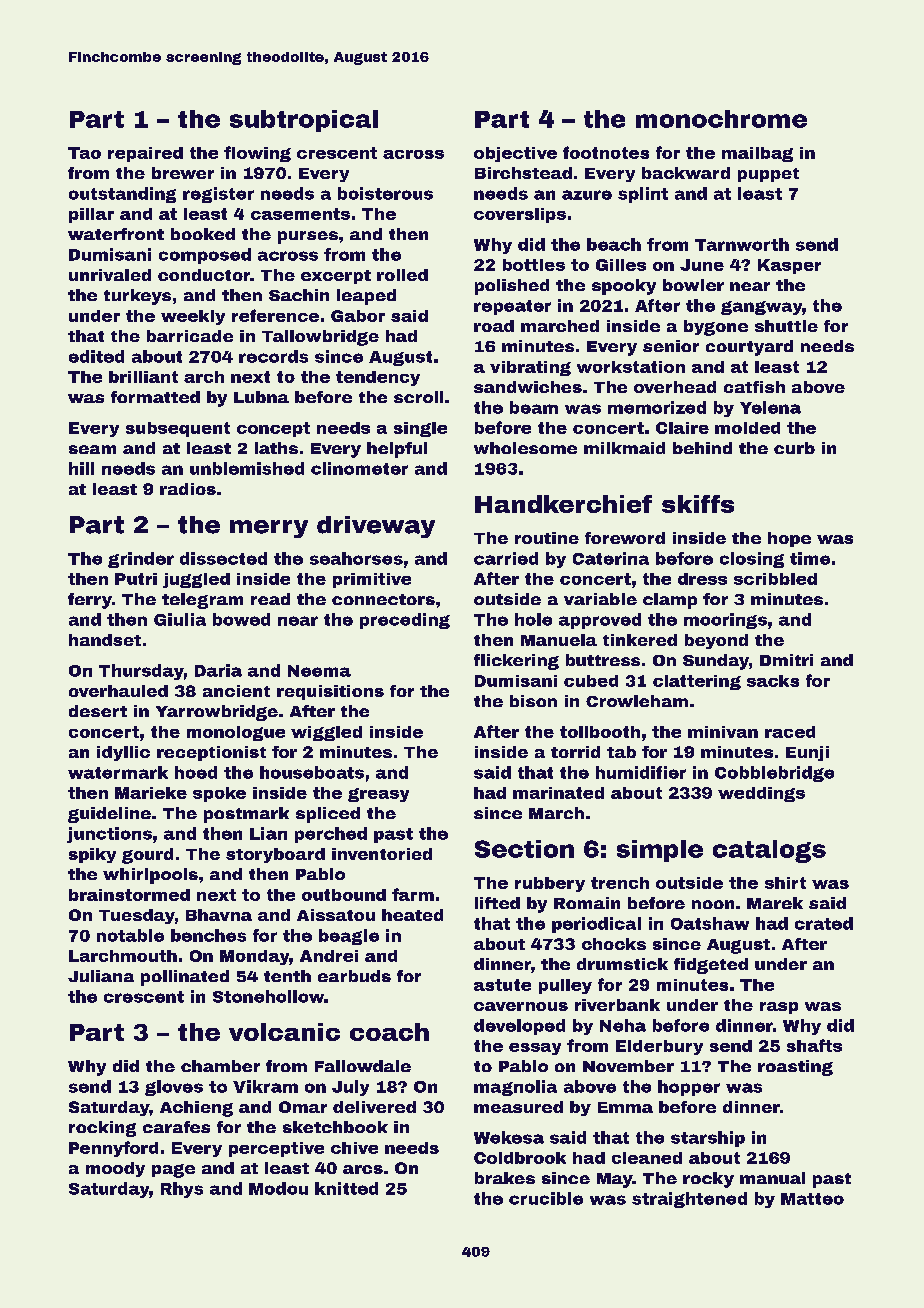 Image resolution: width=924 pixels, height=1308 pixels. Describe the element at coordinates (515, 154) in the page. I see `objective` at that location.
